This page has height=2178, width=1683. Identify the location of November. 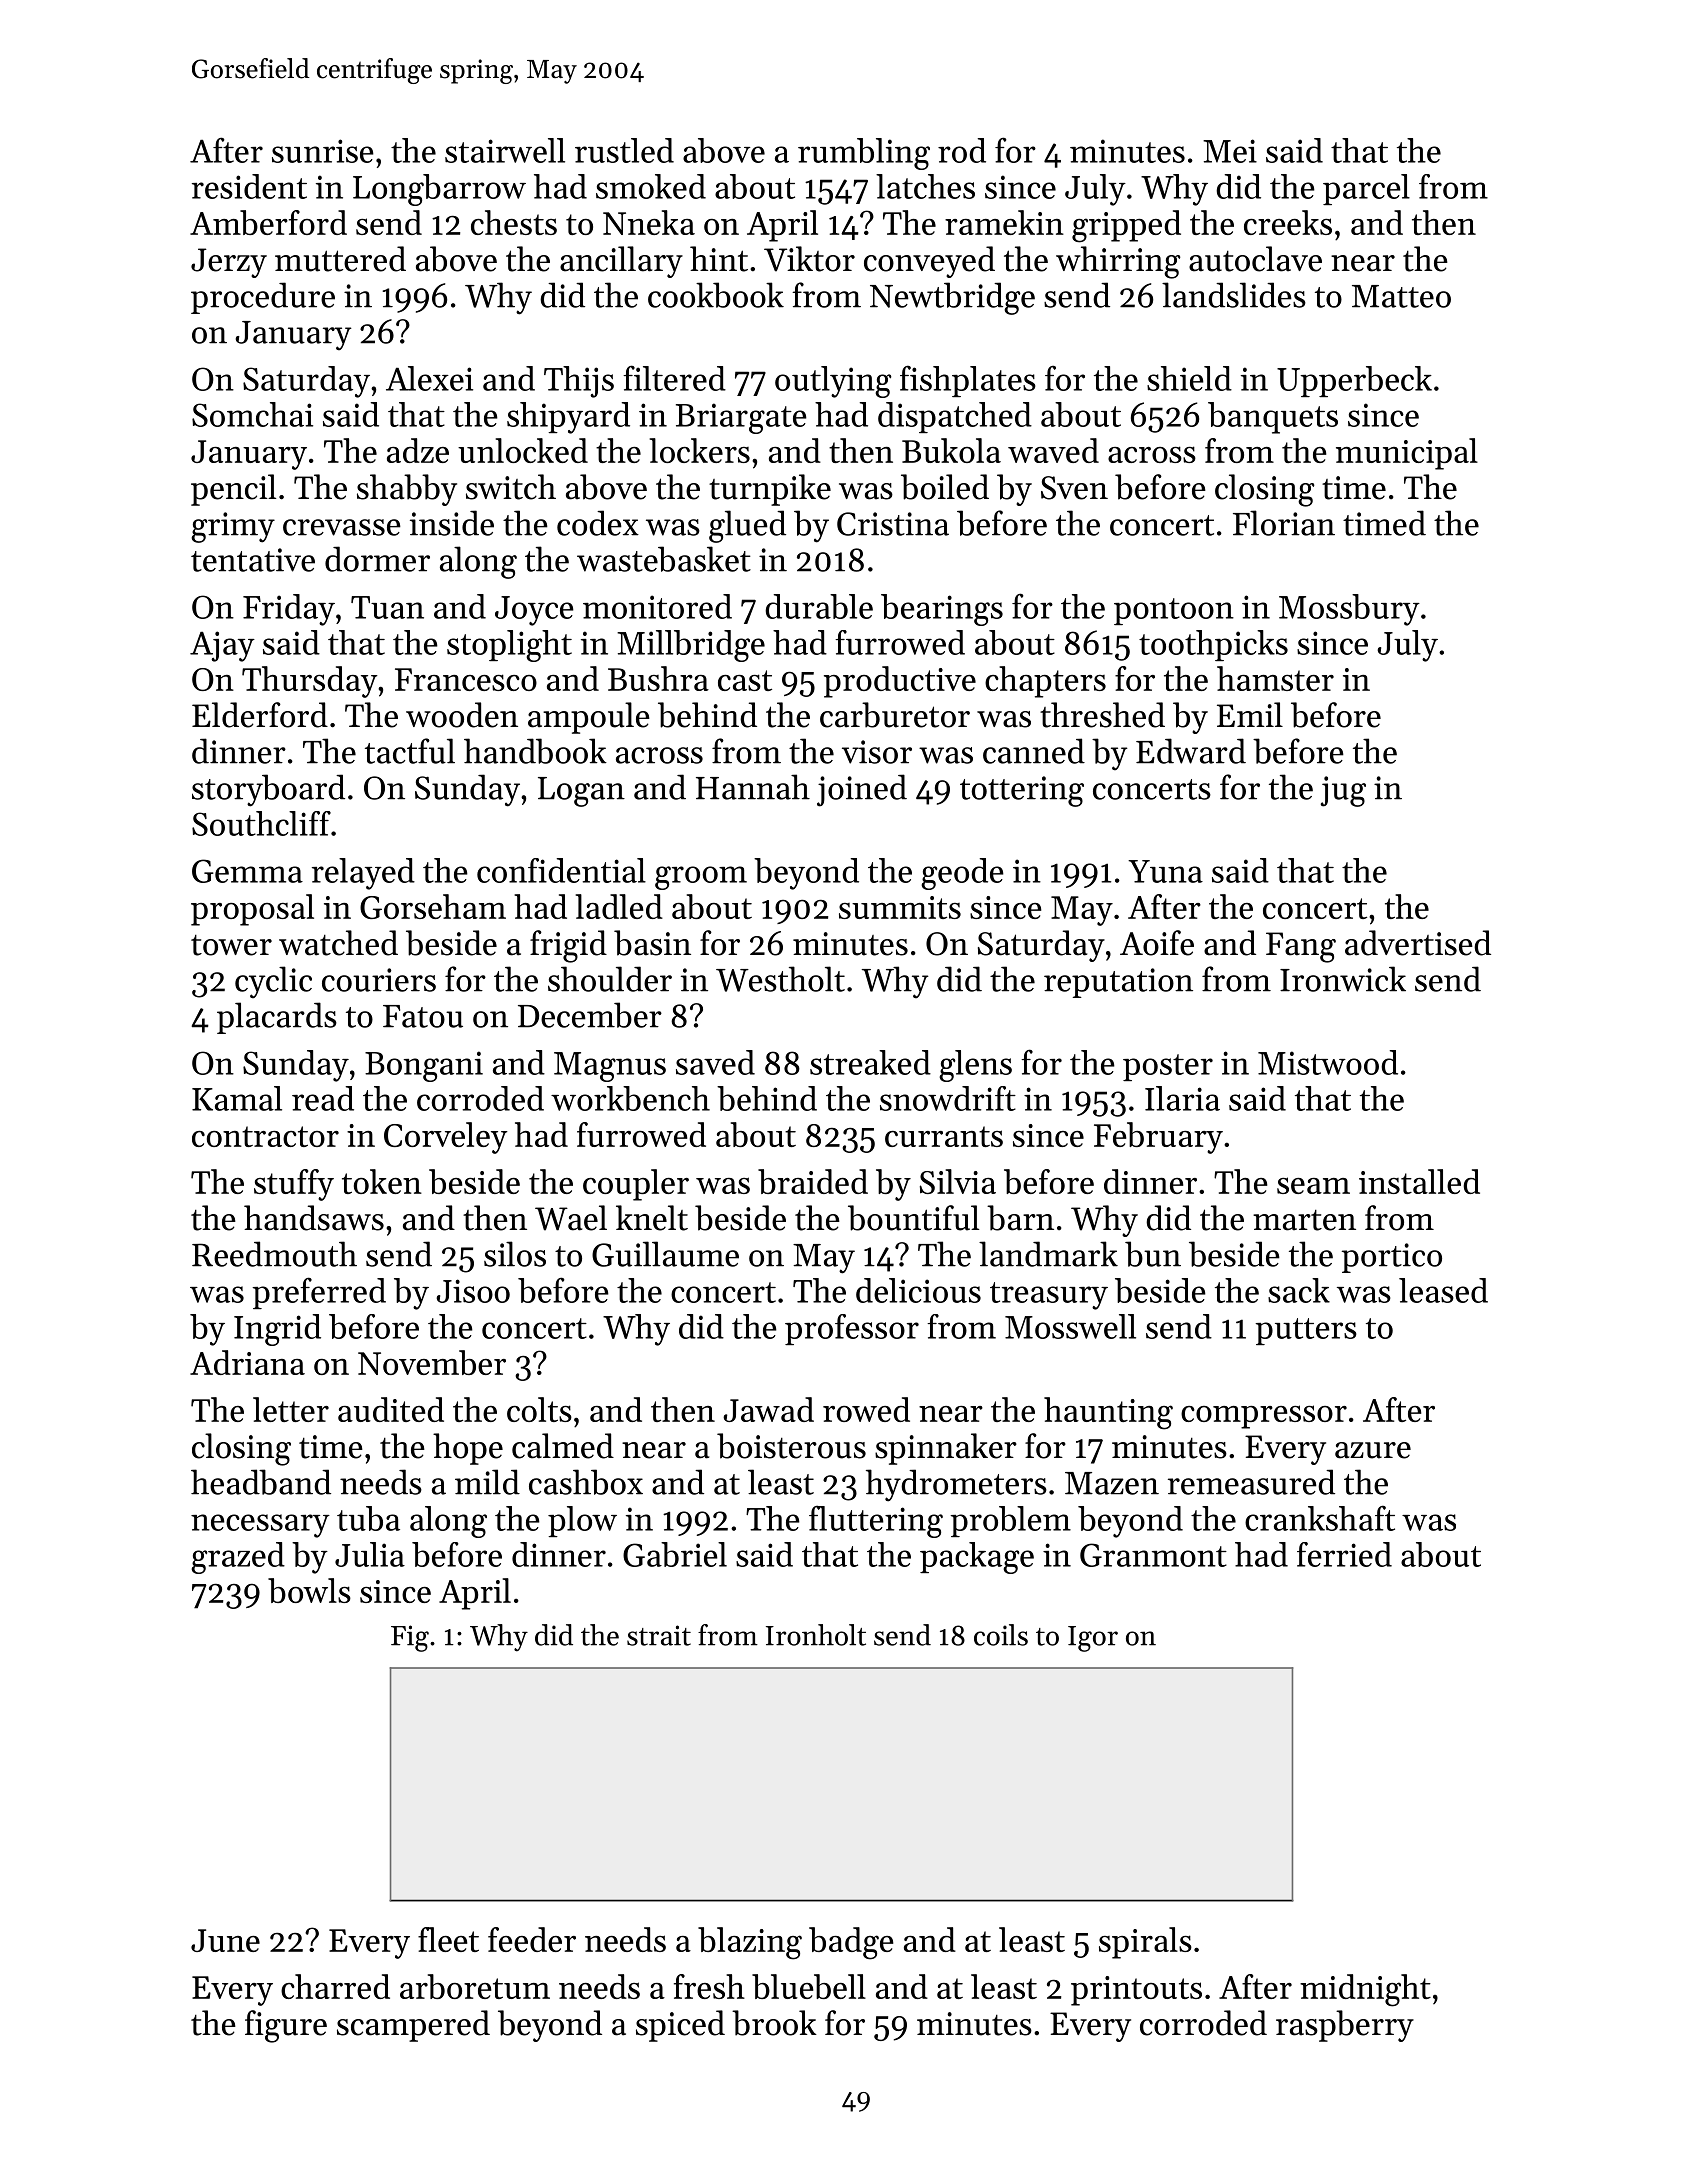
(432, 1362).
